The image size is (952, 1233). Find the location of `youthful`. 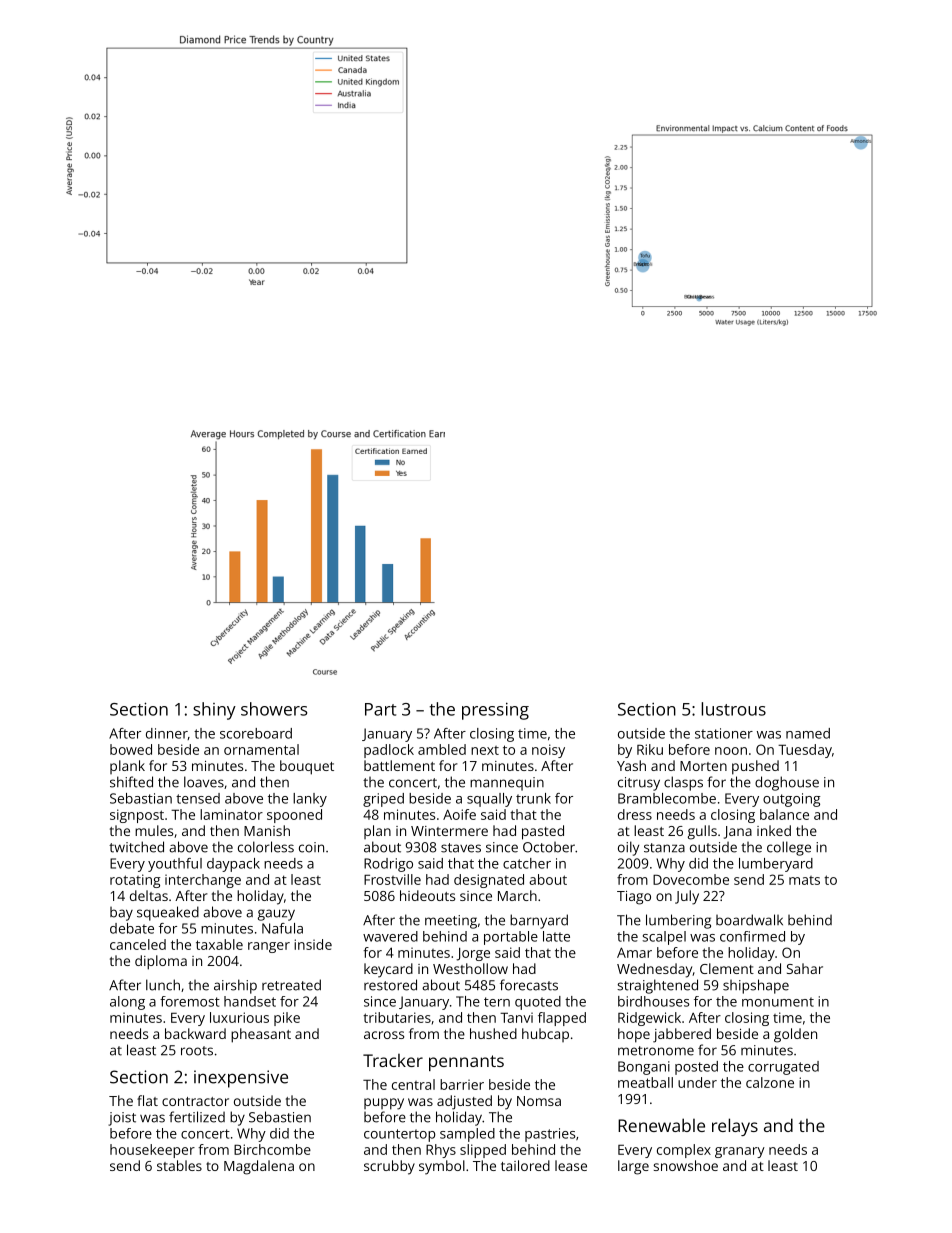

youthful is located at coordinates (175, 865).
